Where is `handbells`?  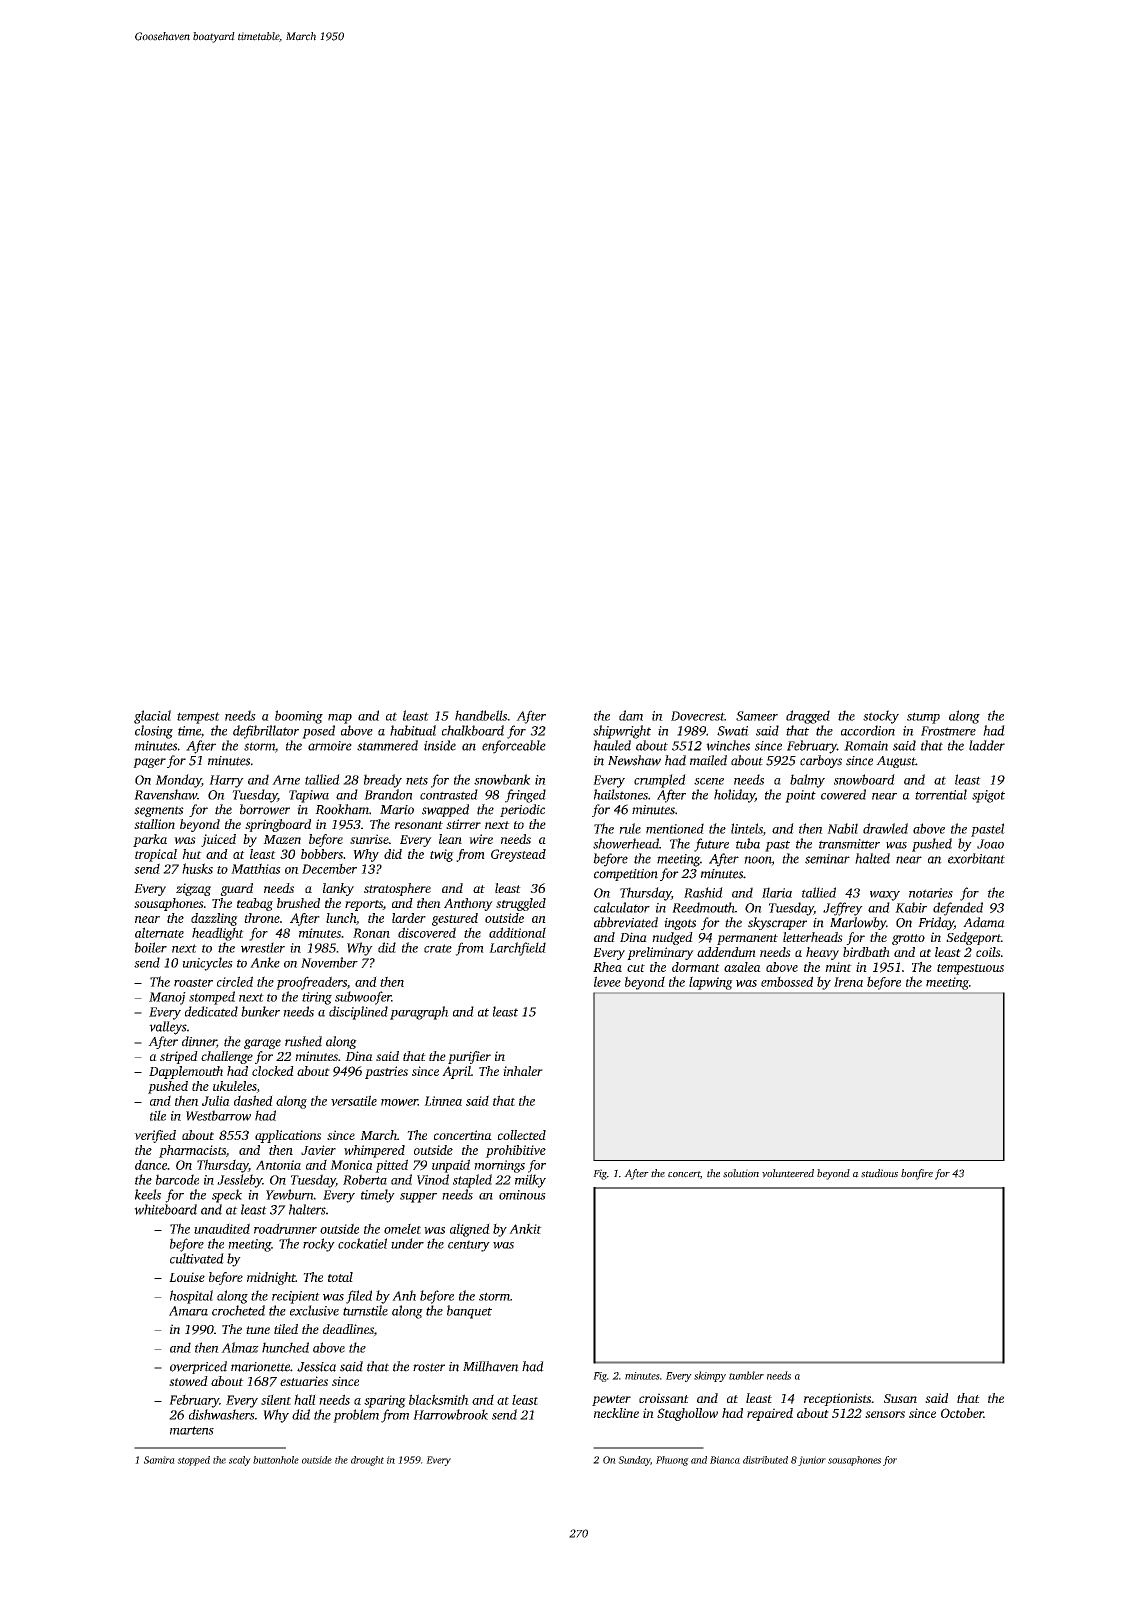
handbells is located at coordinates (481, 715).
